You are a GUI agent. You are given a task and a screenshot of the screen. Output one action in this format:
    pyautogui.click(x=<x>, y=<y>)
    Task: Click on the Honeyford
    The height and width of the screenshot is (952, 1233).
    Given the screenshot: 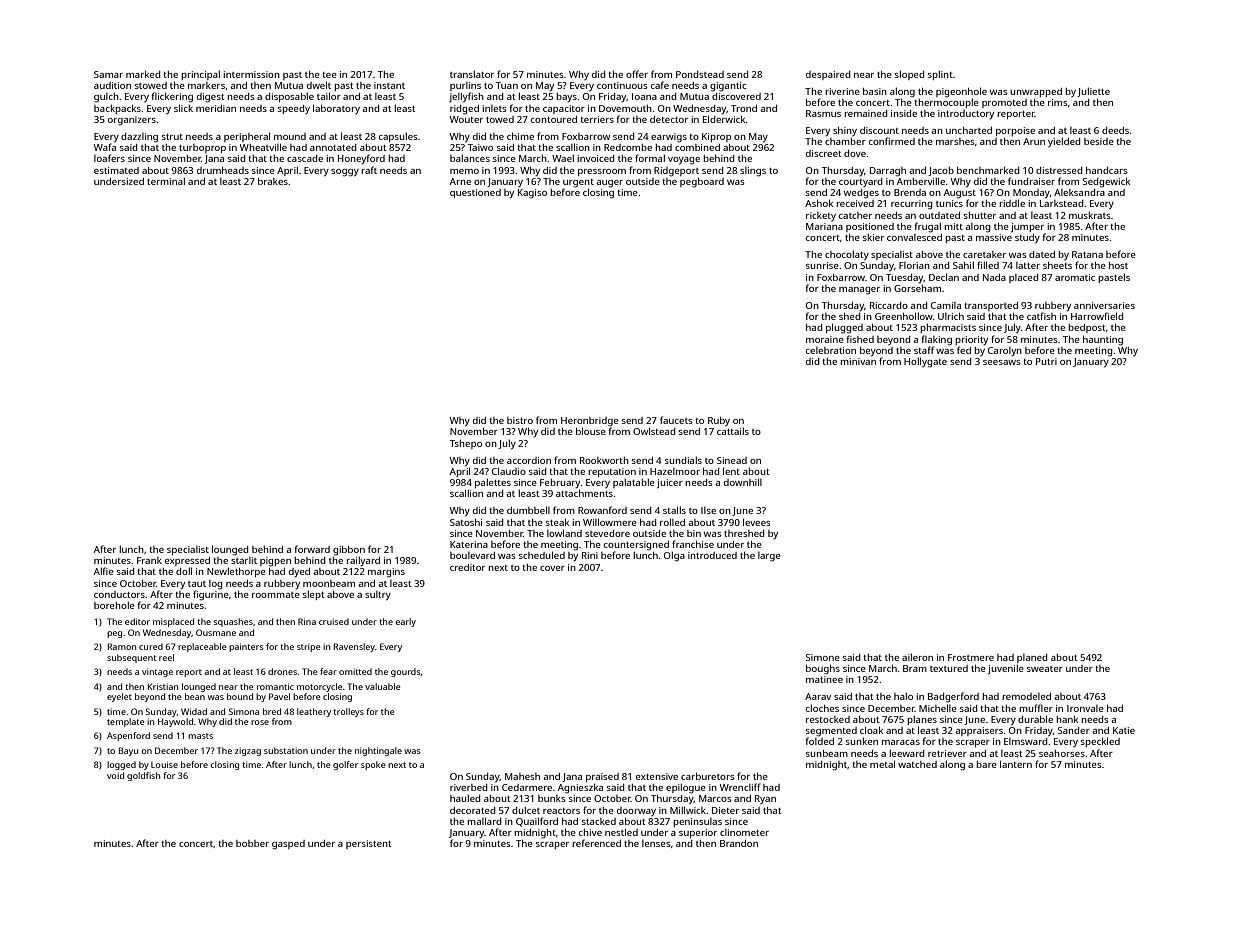 What is the action you would take?
    pyautogui.click(x=361, y=159)
